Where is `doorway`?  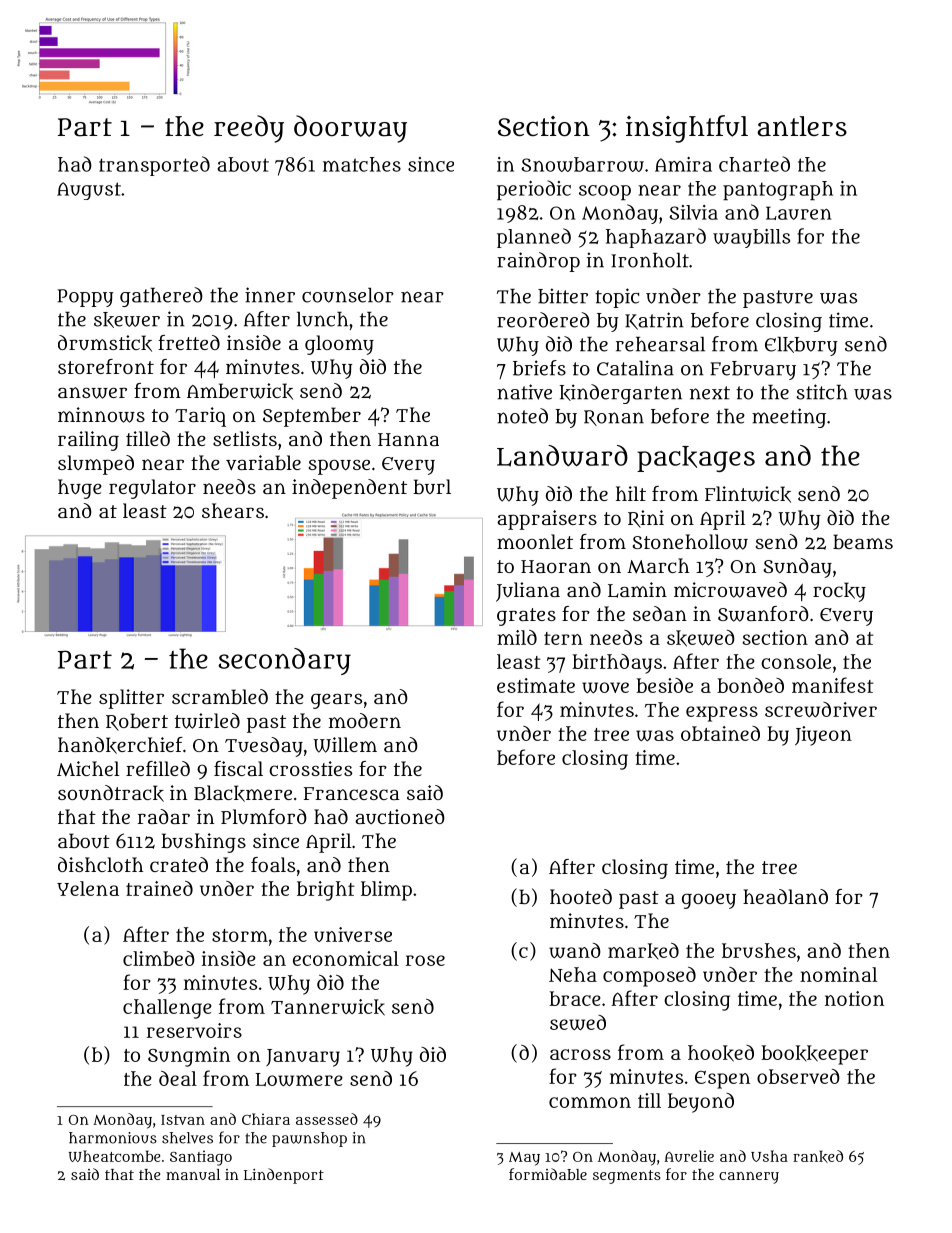
doorway is located at coordinates (350, 129).
